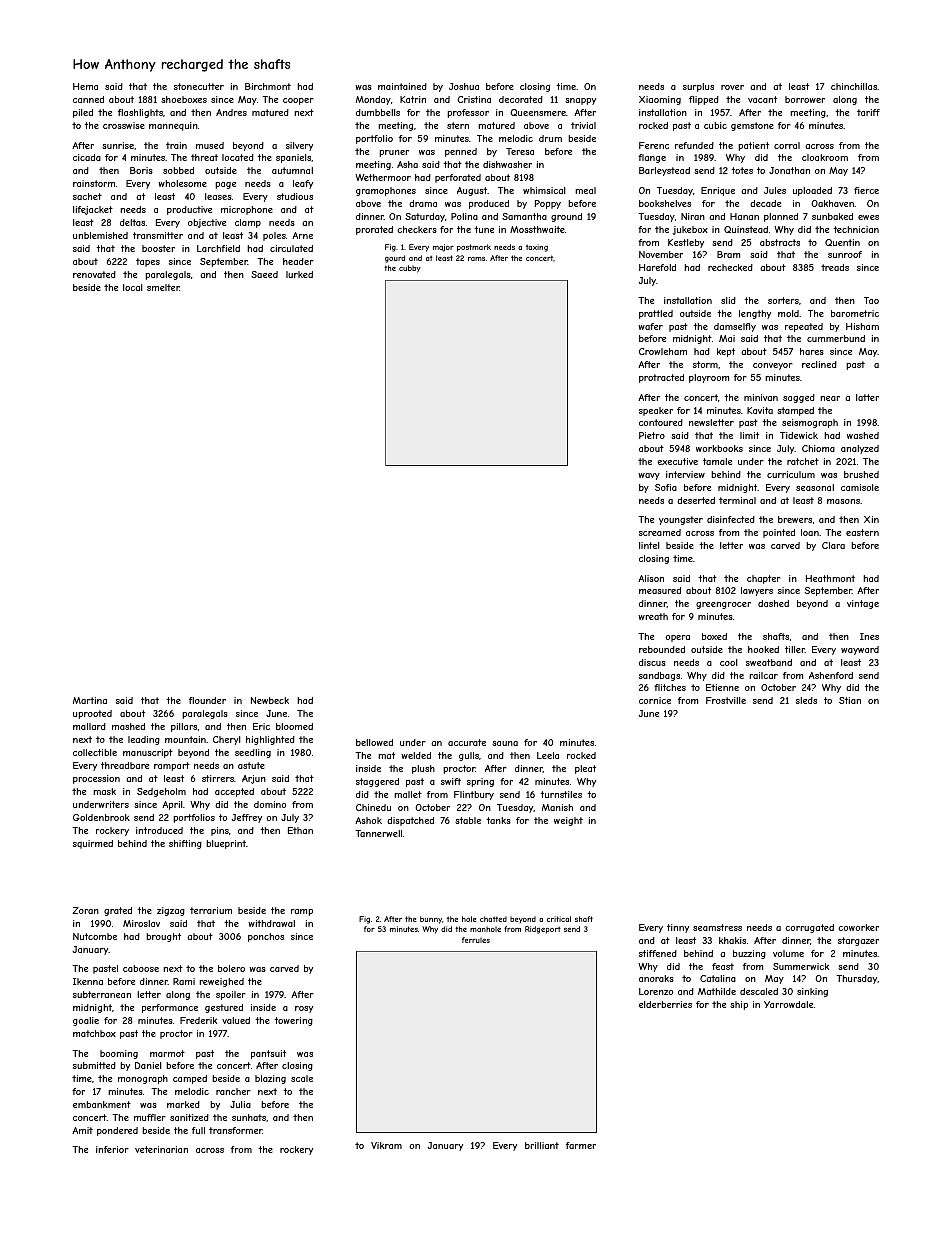 The image size is (952, 1233). Describe the element at coordinates (761, 397) in the screenshot. I see `minivan` at that location.
